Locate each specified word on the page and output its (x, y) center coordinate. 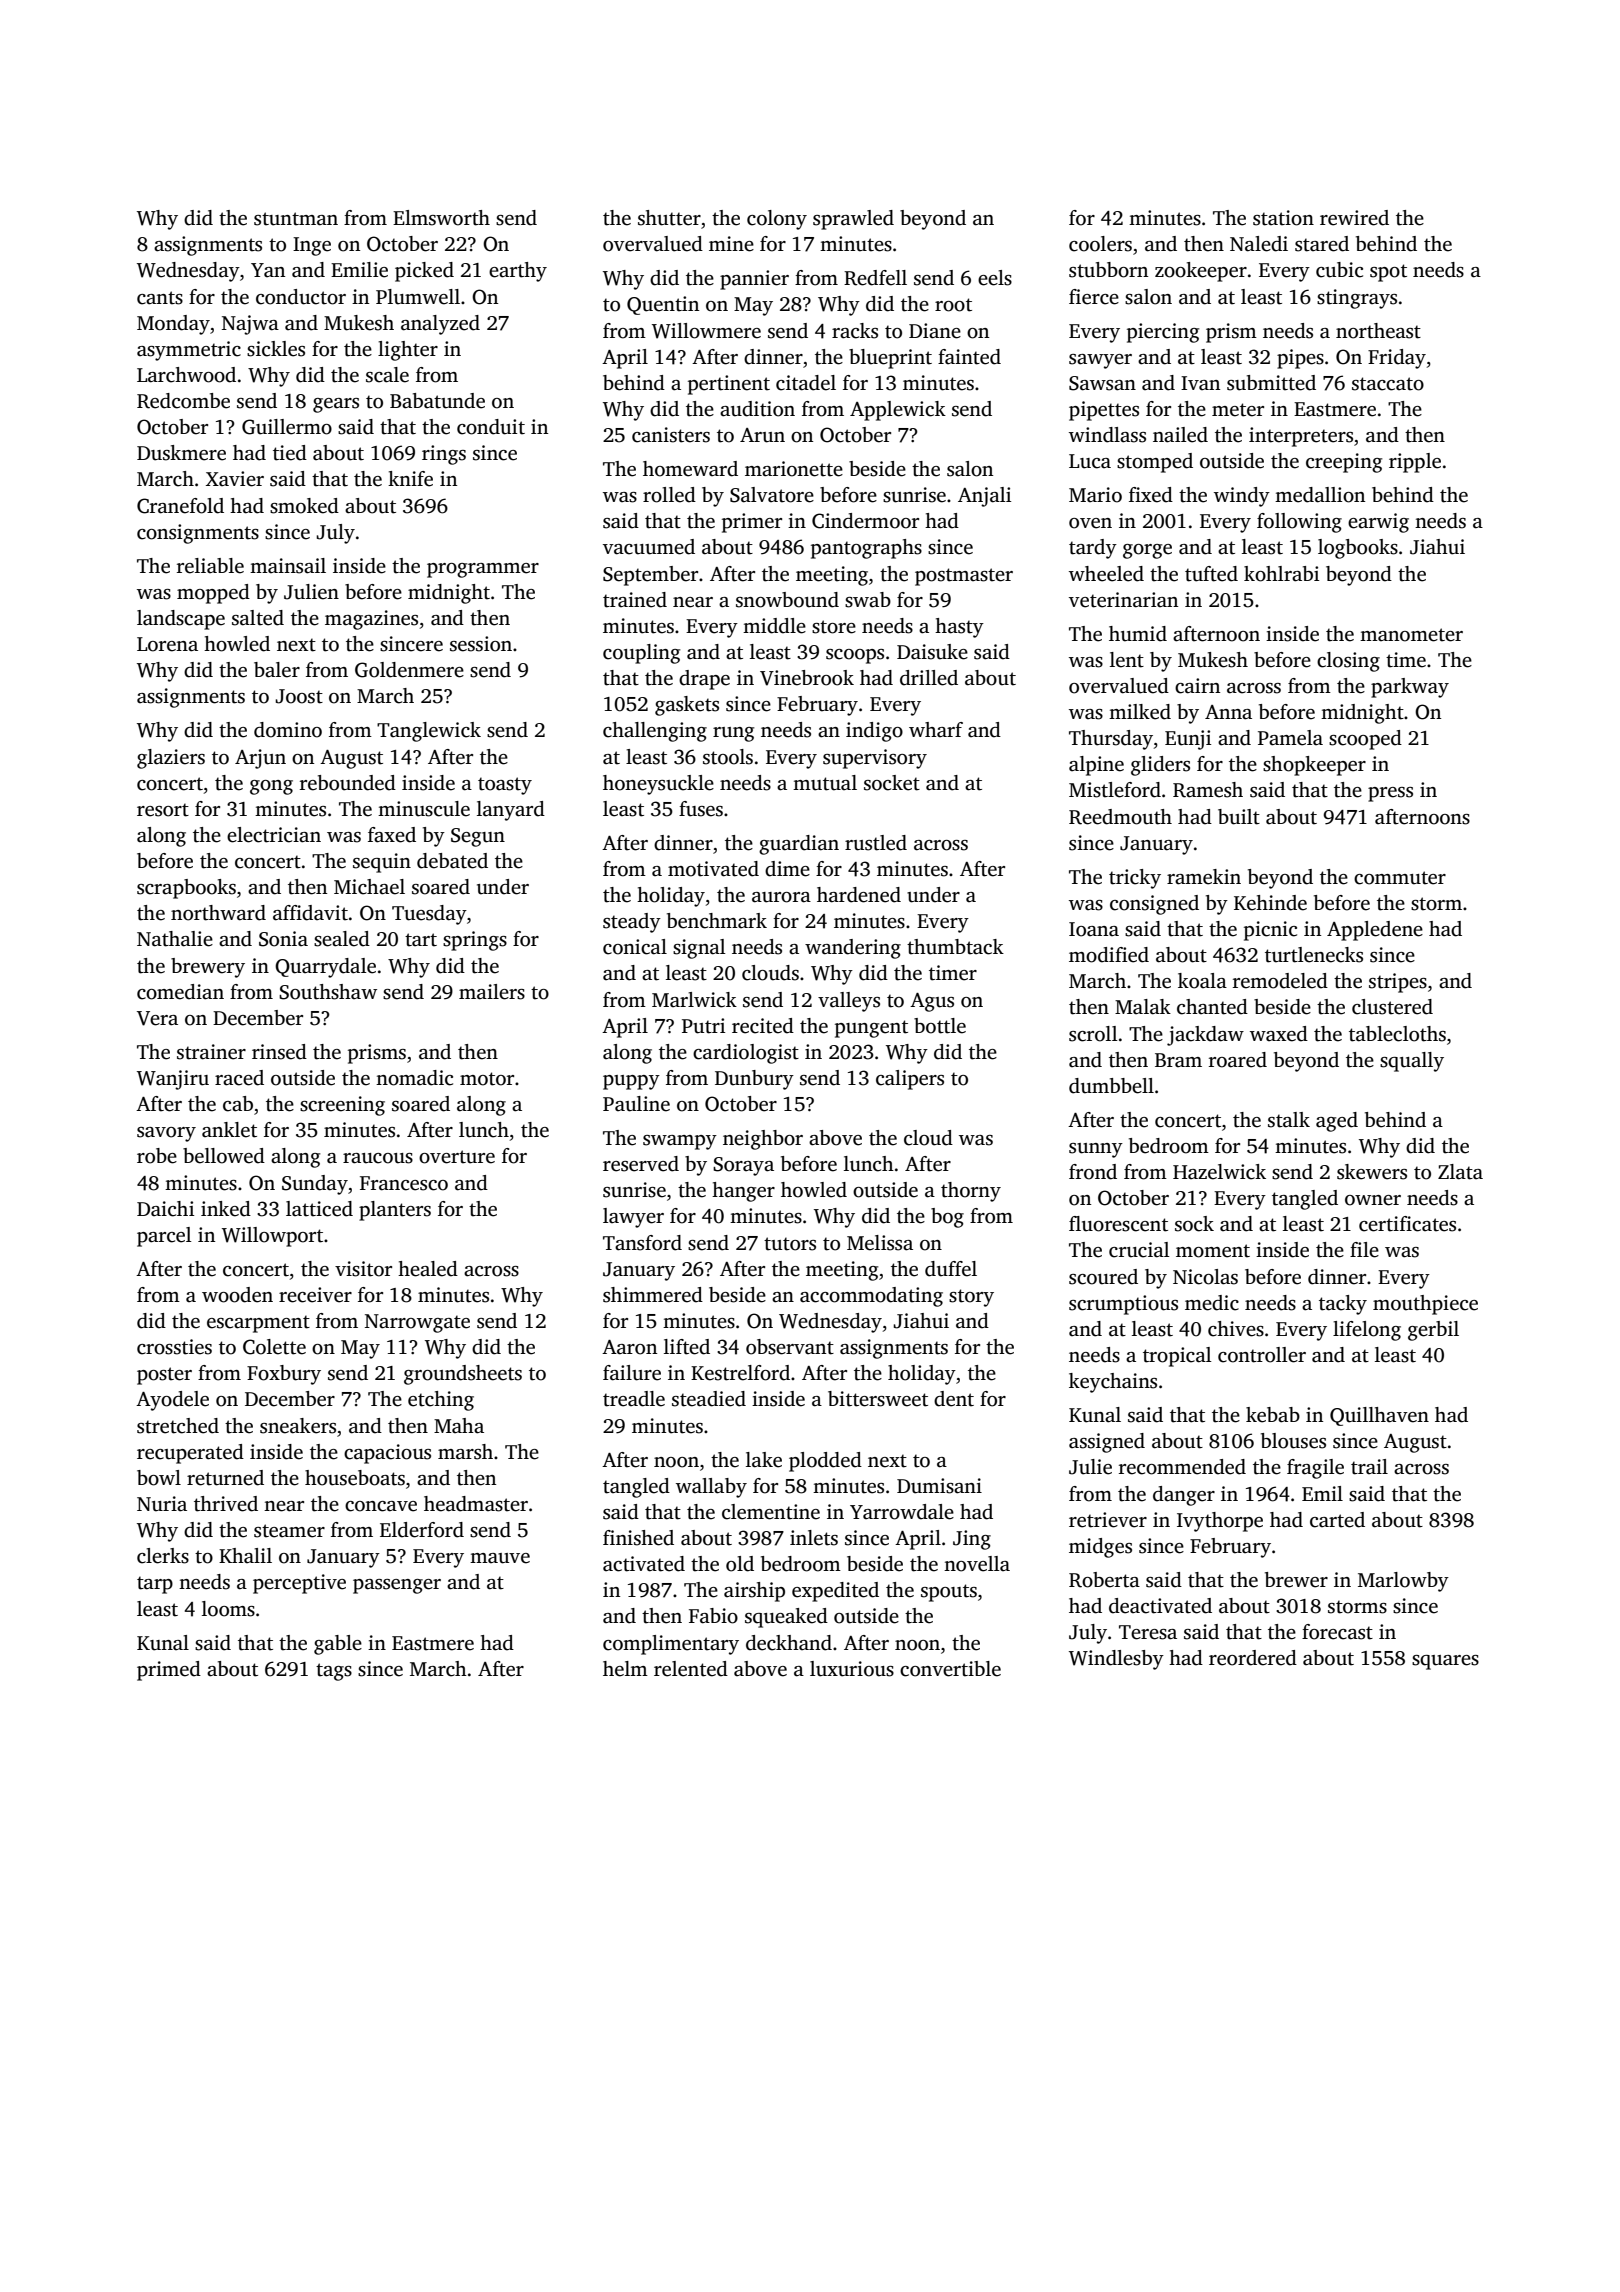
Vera (157, 1018)
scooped (1365, 740)
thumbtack (955, 947)
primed (169, 1671)
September (650, 576)
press (1390, 794)
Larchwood (186, 375)
